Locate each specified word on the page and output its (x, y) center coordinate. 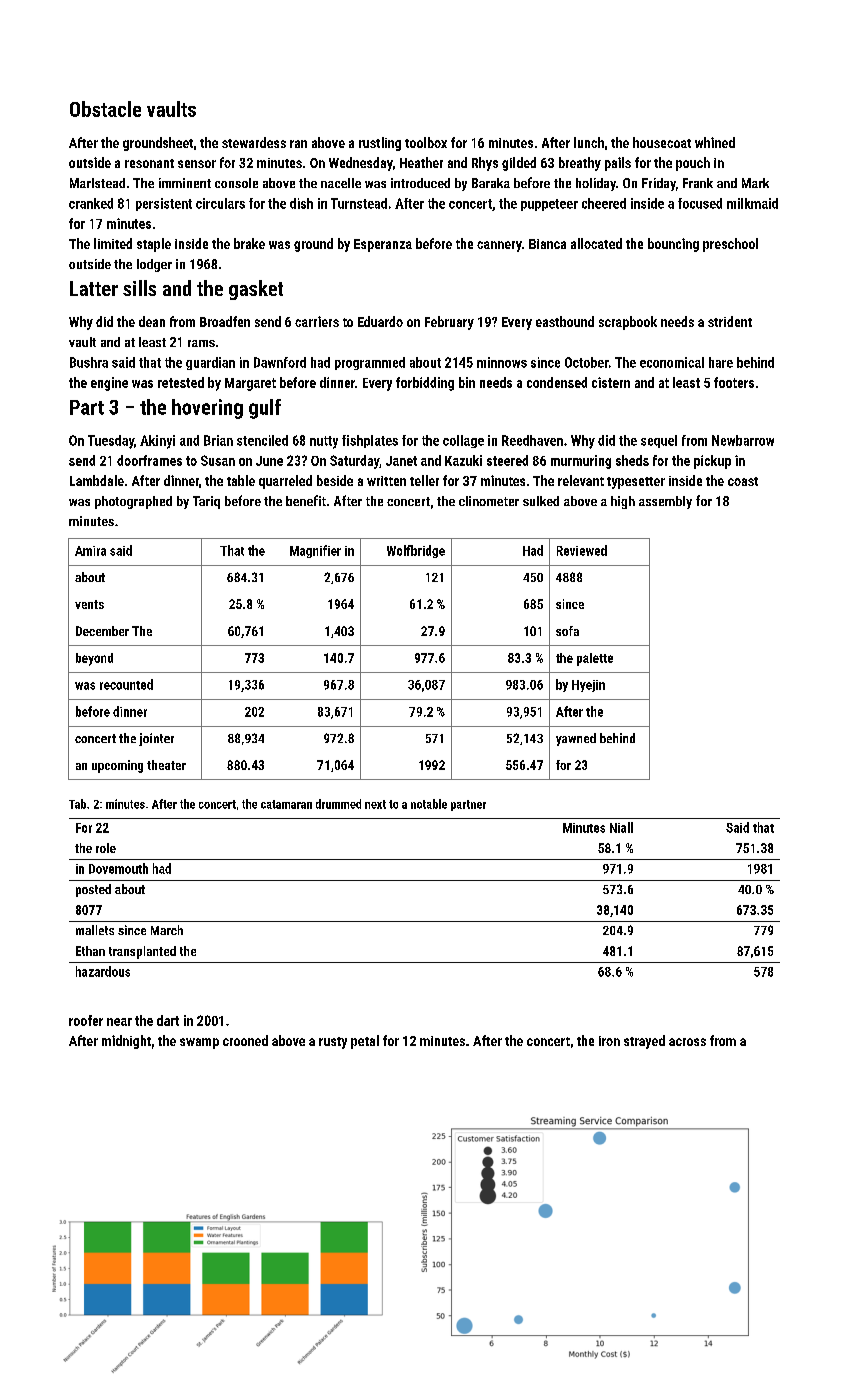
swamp (199, 1043)
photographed (133, 502)
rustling (380, 144)
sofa (567, 631)
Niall (621, 827)
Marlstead (97, 183)
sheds (632, 460)
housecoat (662, 142)
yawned (576, 739)
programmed (370, 363)
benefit (306, 500)
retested (181, 382)
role (106, 848)
